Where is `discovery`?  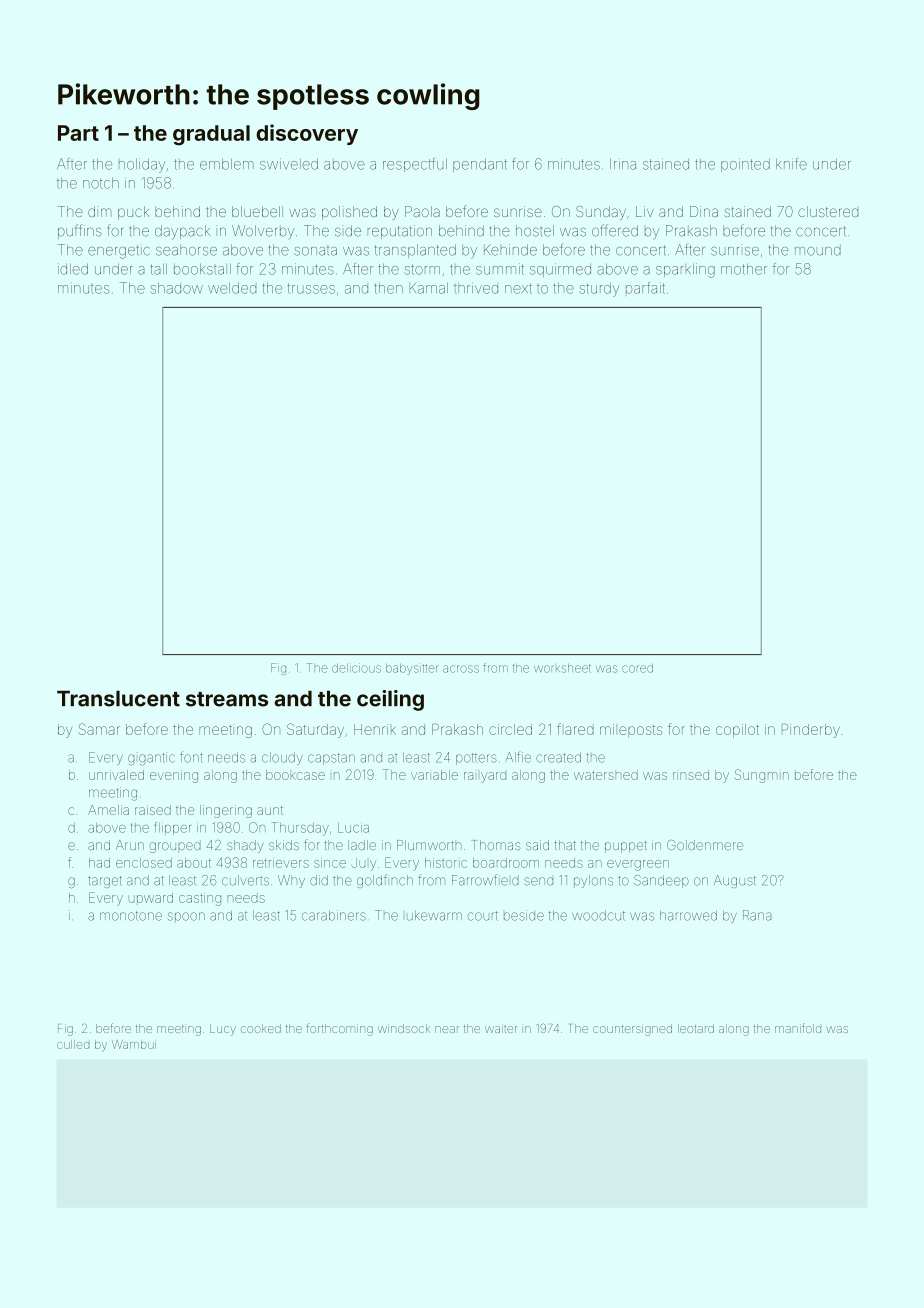 discovery is located at coordinates (307, 134).
